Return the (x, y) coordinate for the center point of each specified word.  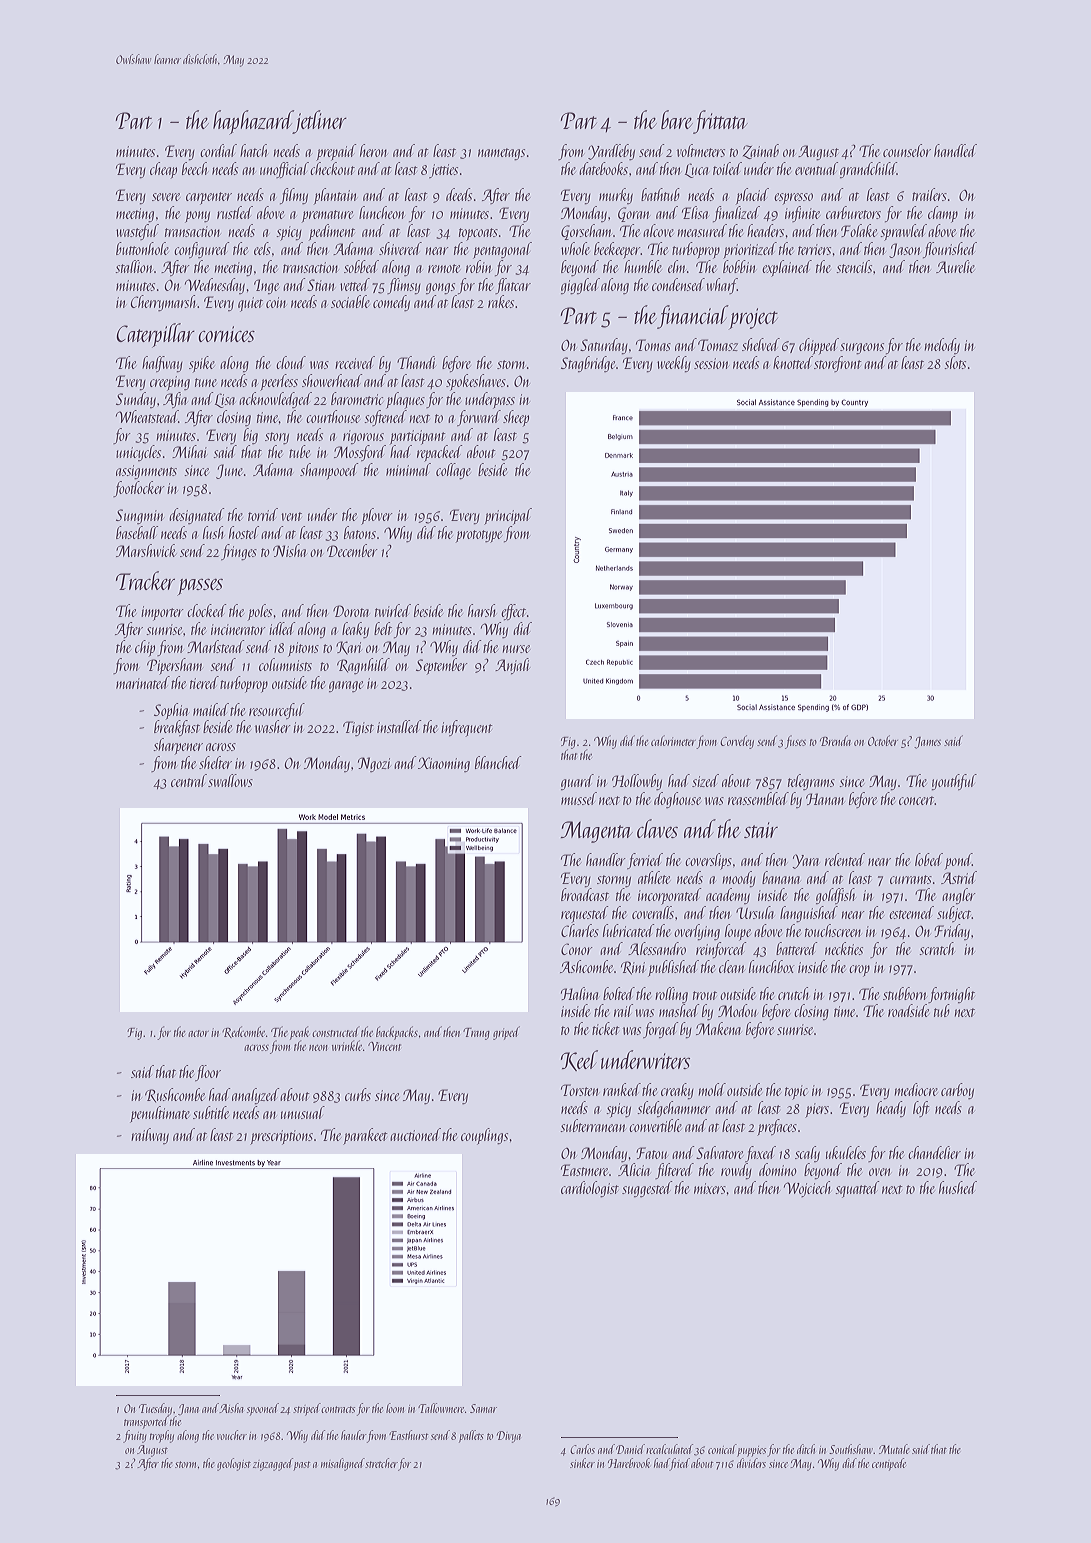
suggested (647, 1189)
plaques (405, 400)
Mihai (189, 451)
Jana (188, 1409)
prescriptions (281, 1137)
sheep (516, 418)
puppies (751, 1451)
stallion (134, 266)
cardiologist (590, 1189)
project (753, 318)
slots (955, 362)
